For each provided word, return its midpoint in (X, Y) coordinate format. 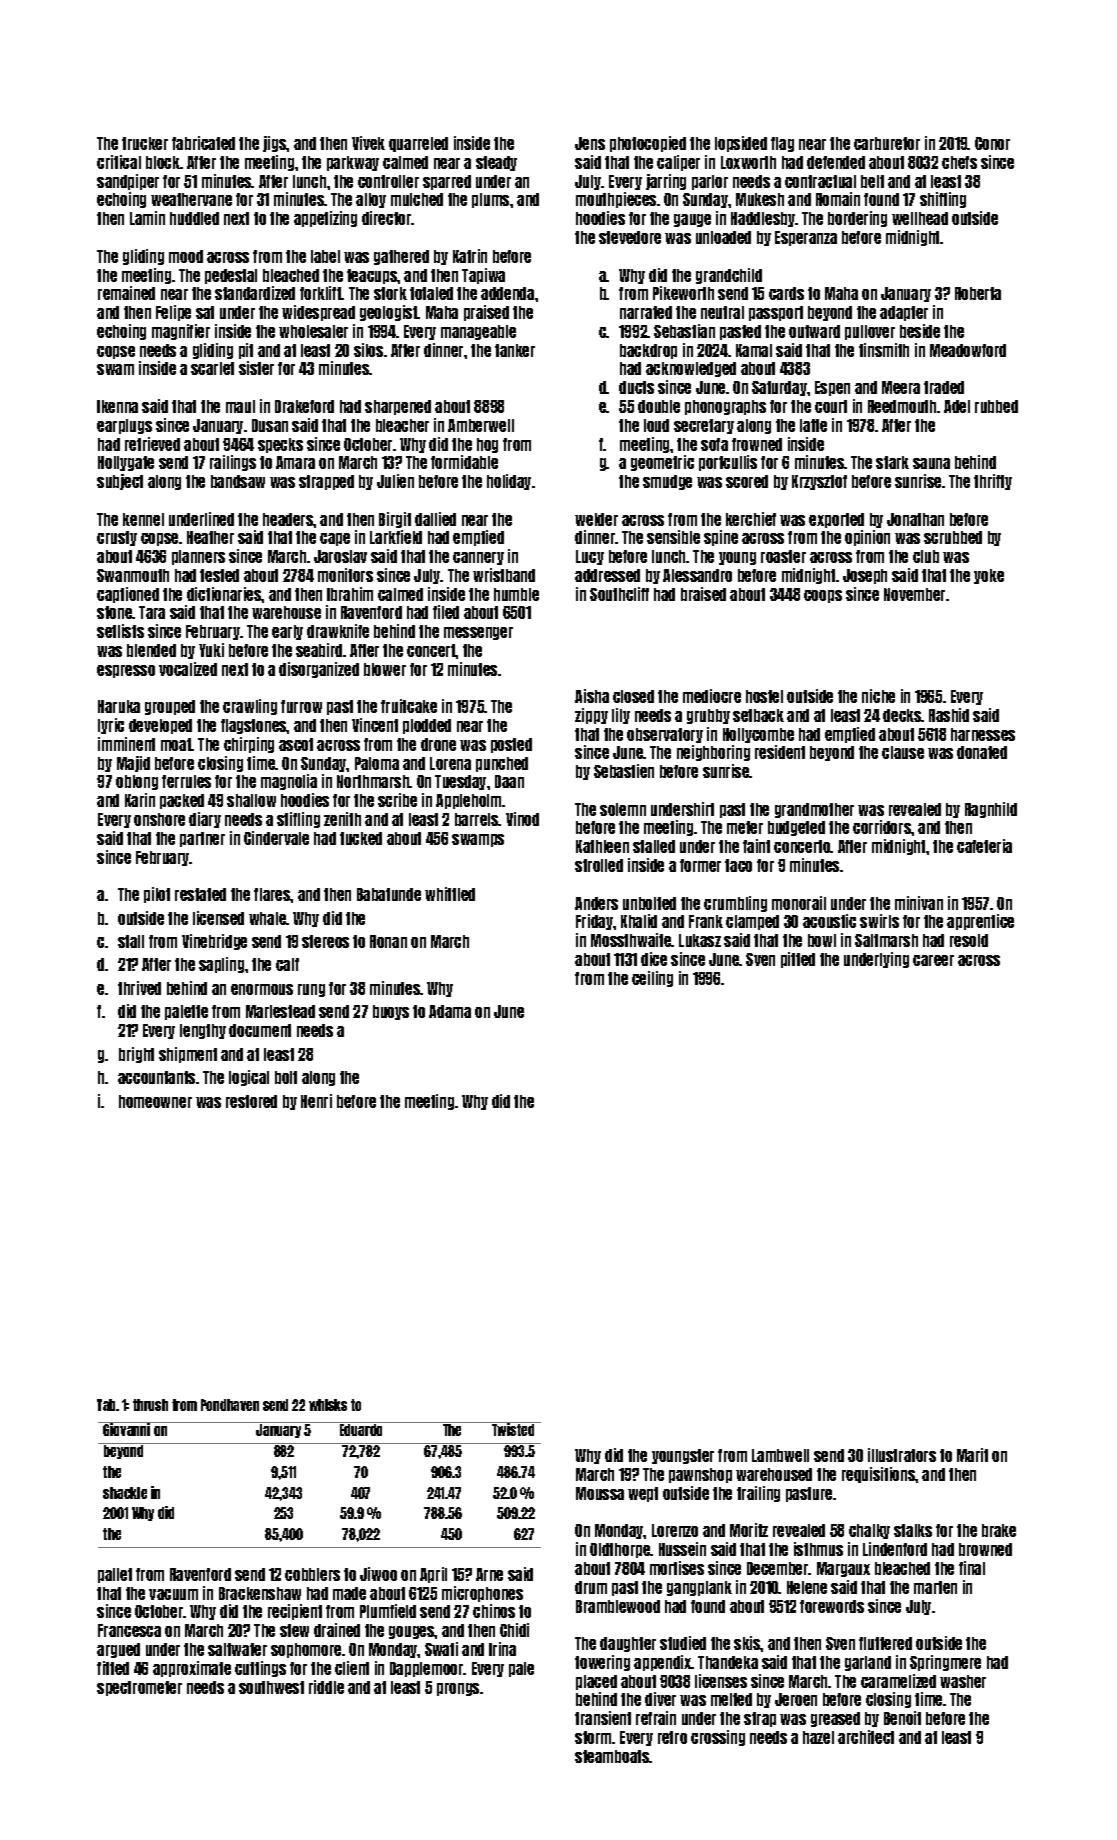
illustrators (902, 1455)
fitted (113, 1668)
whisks (328, 1405)
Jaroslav (340, 556)
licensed (218, 918)
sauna (931, 463)
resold (969, 940)
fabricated (203, 143)
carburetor (887, 143)
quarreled (418, 144)
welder (596, 519)
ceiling (652, 979)
